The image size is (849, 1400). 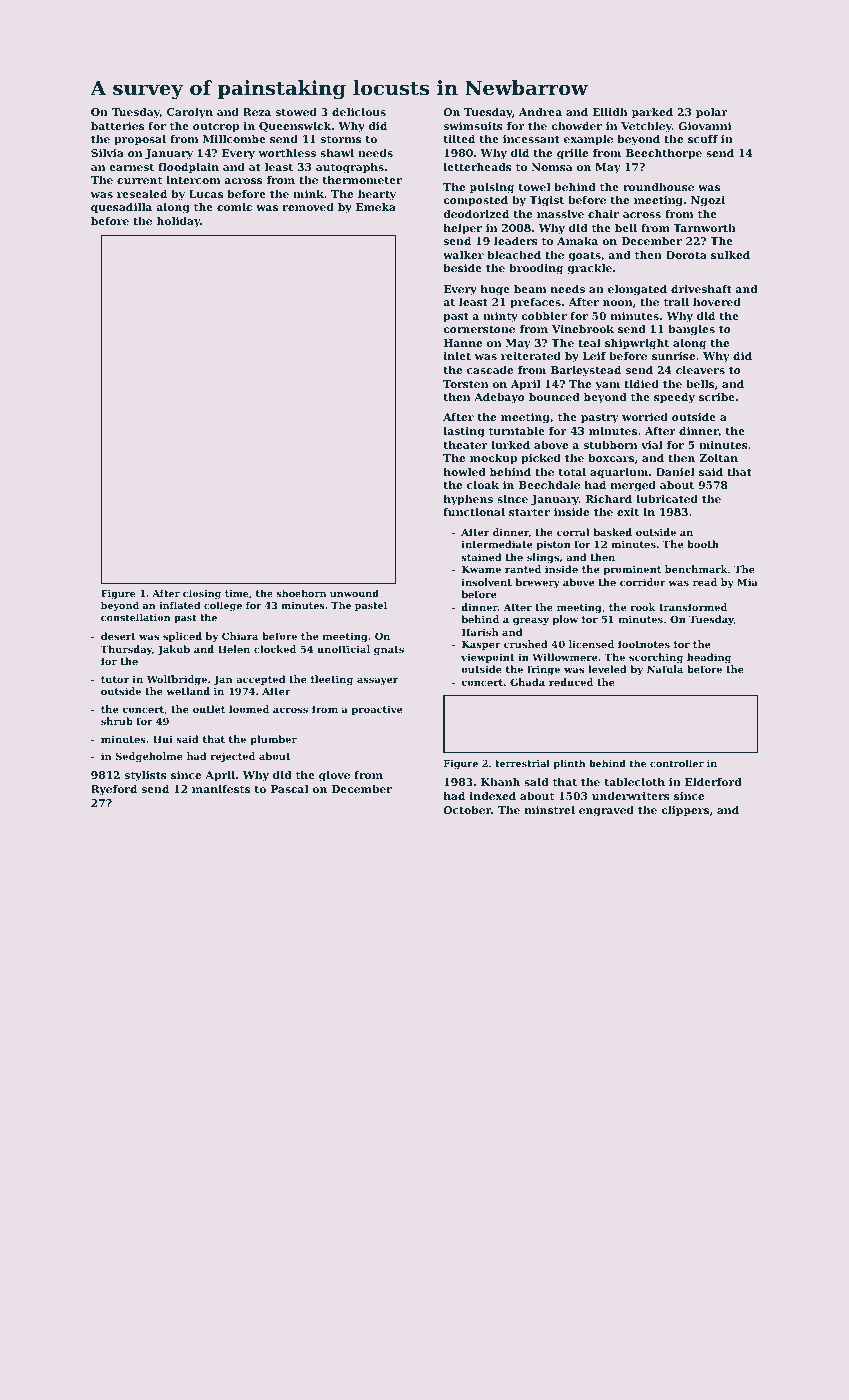 What do you see at coordinates (463, 343) in the screenshot?
I see `Hanne` at bounding box center [463, 343].
